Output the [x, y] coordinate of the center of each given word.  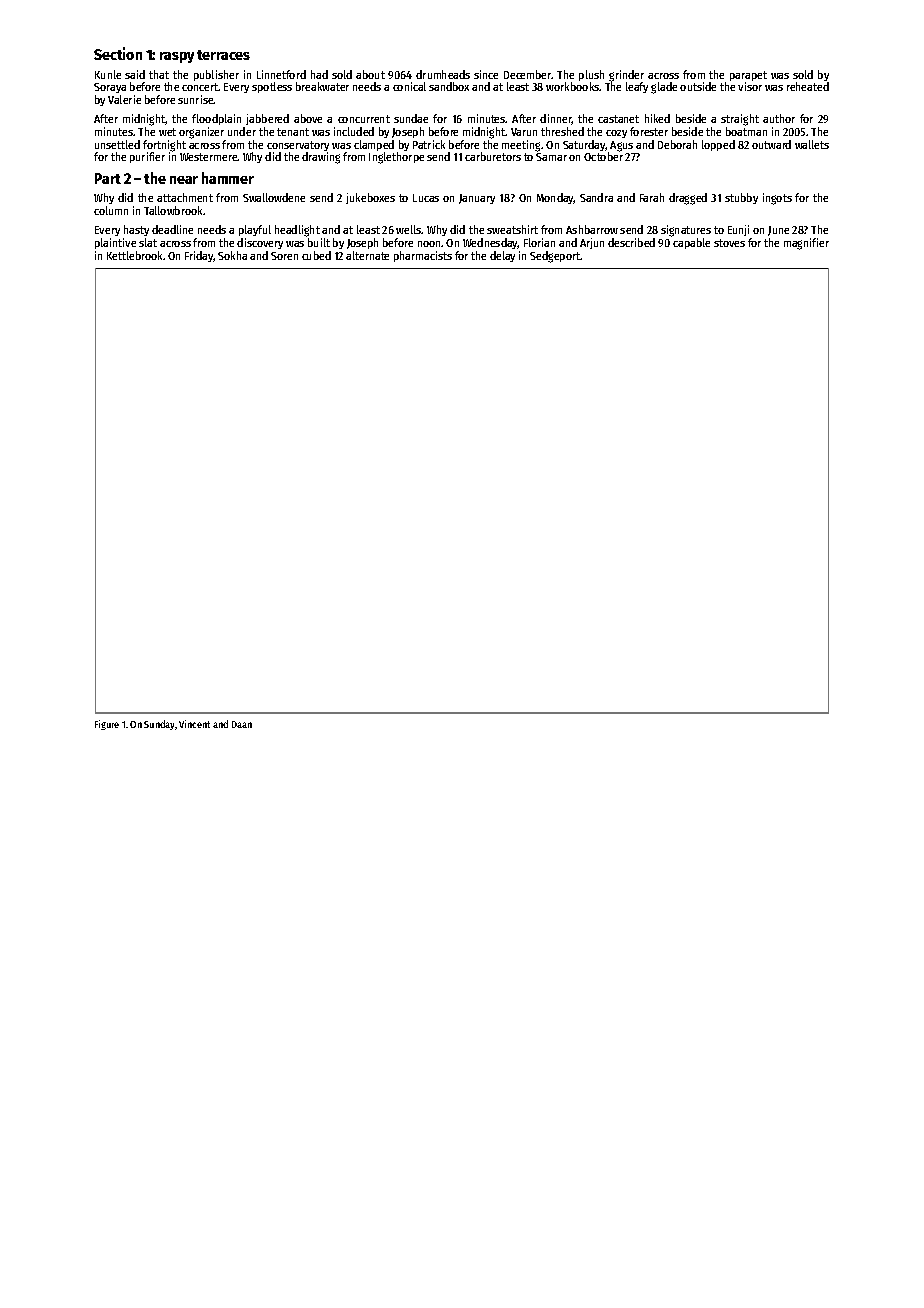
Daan [242, 724]
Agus [621, 146]
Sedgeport [555, 257]
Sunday [160, 725]
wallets [812, 144]
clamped [374, 145]
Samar [551, 157]
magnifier [806, 244]
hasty [136, 230]
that [159, 74]
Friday [199, 256]
